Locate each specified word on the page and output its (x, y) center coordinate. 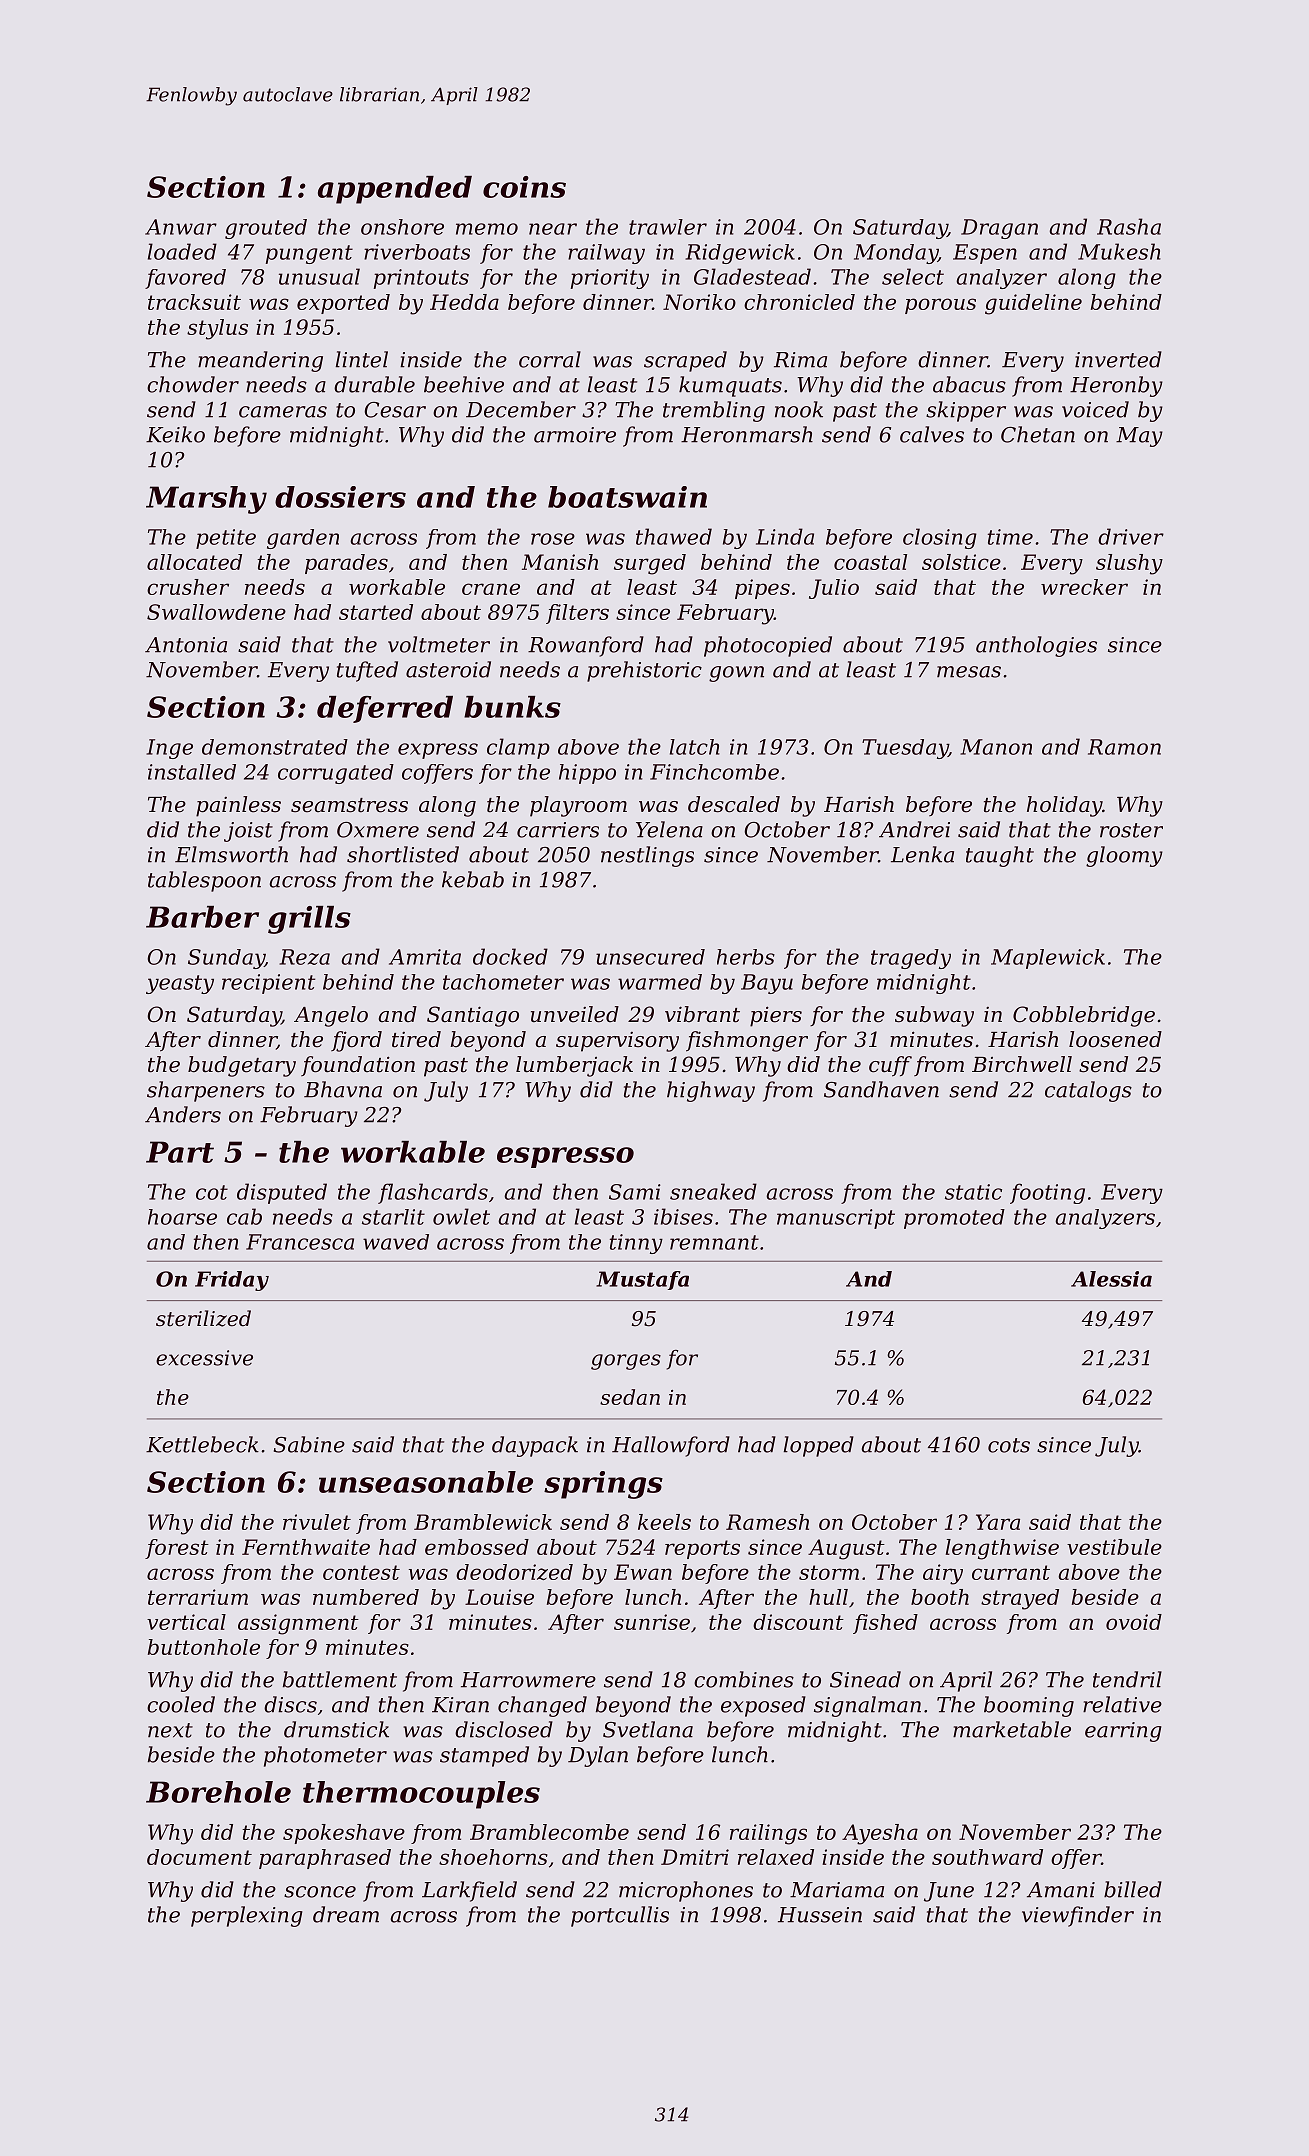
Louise (499, 1597)
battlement (340, 1679)
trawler (668, 227)
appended (395, 190)
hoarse (182, 1217)
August (846, 1549)
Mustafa (642, 1280)
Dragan (999, 229)
